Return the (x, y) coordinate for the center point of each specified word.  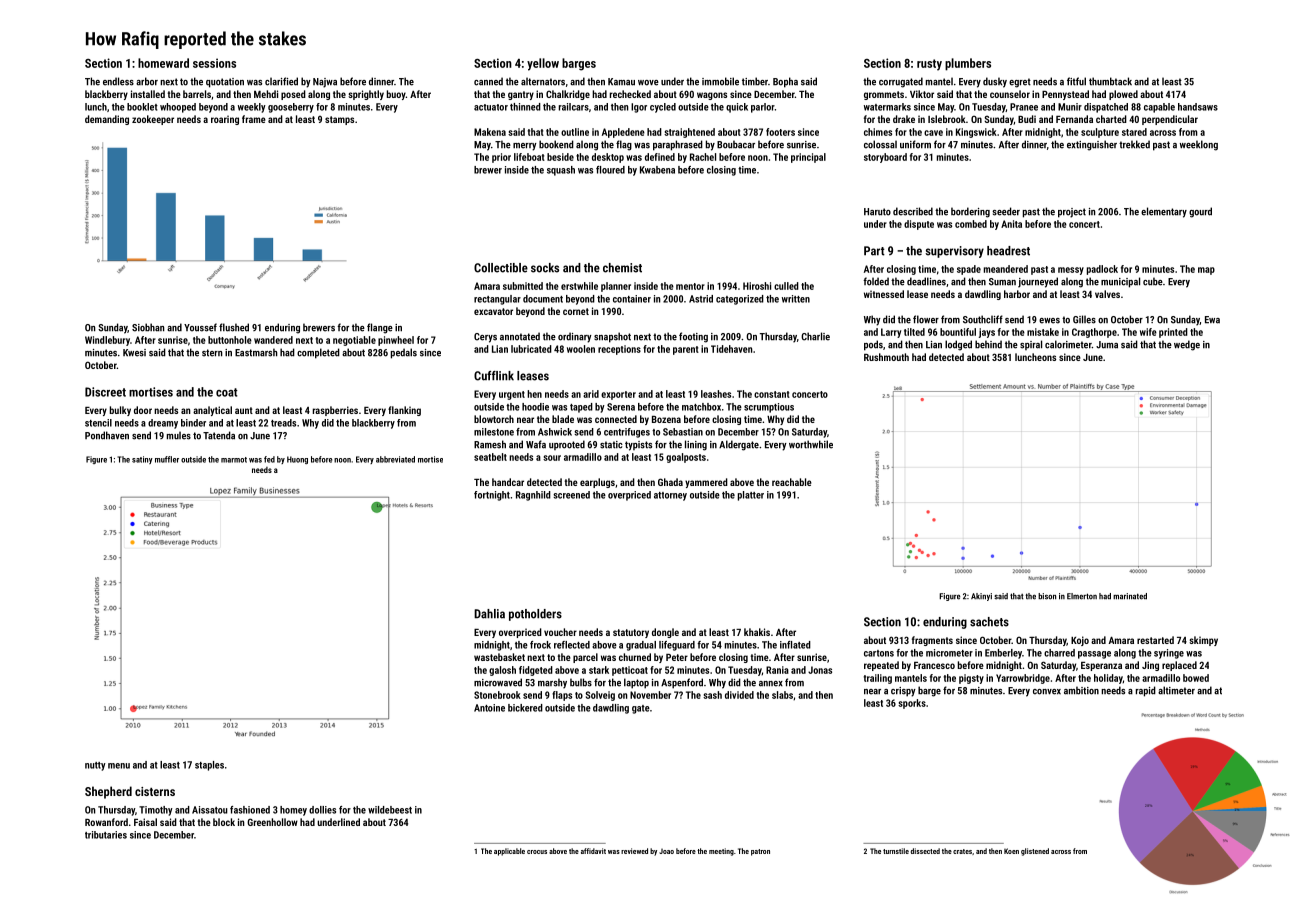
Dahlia (489, 614)
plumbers (968, 64)
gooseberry (291, 108)
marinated (1130, 596)
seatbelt (490, 457)
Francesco (934, 665)
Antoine (489, 708)
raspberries (335, 411)
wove (648, 83)
